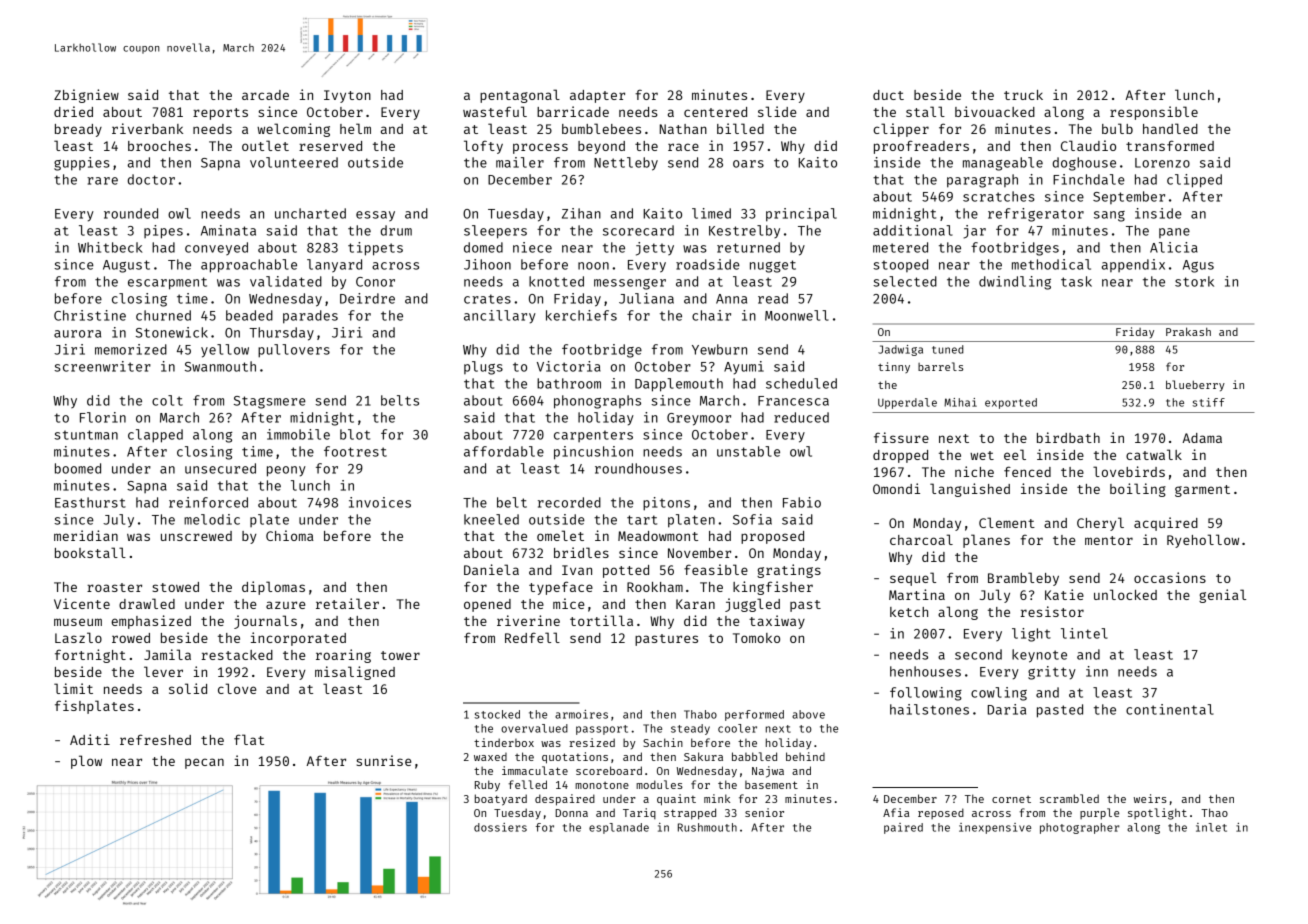 The width and height of the document is (1308, 924). What do you see at coordinates (801, 417) in the document?
I see `reduced` at bounding box center [801, 417].
